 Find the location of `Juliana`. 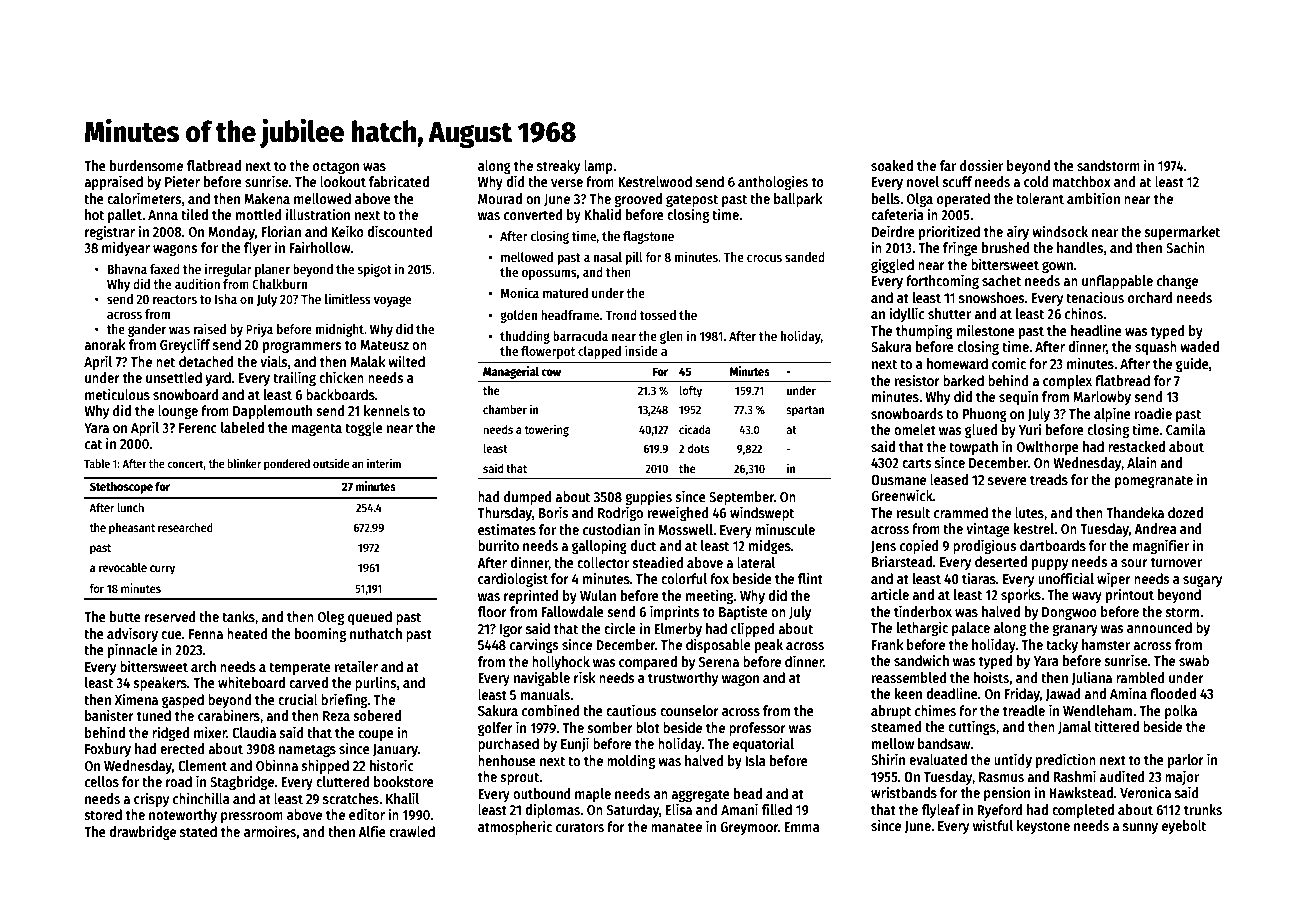

Juliana is located at coordinates (1091, 678).
